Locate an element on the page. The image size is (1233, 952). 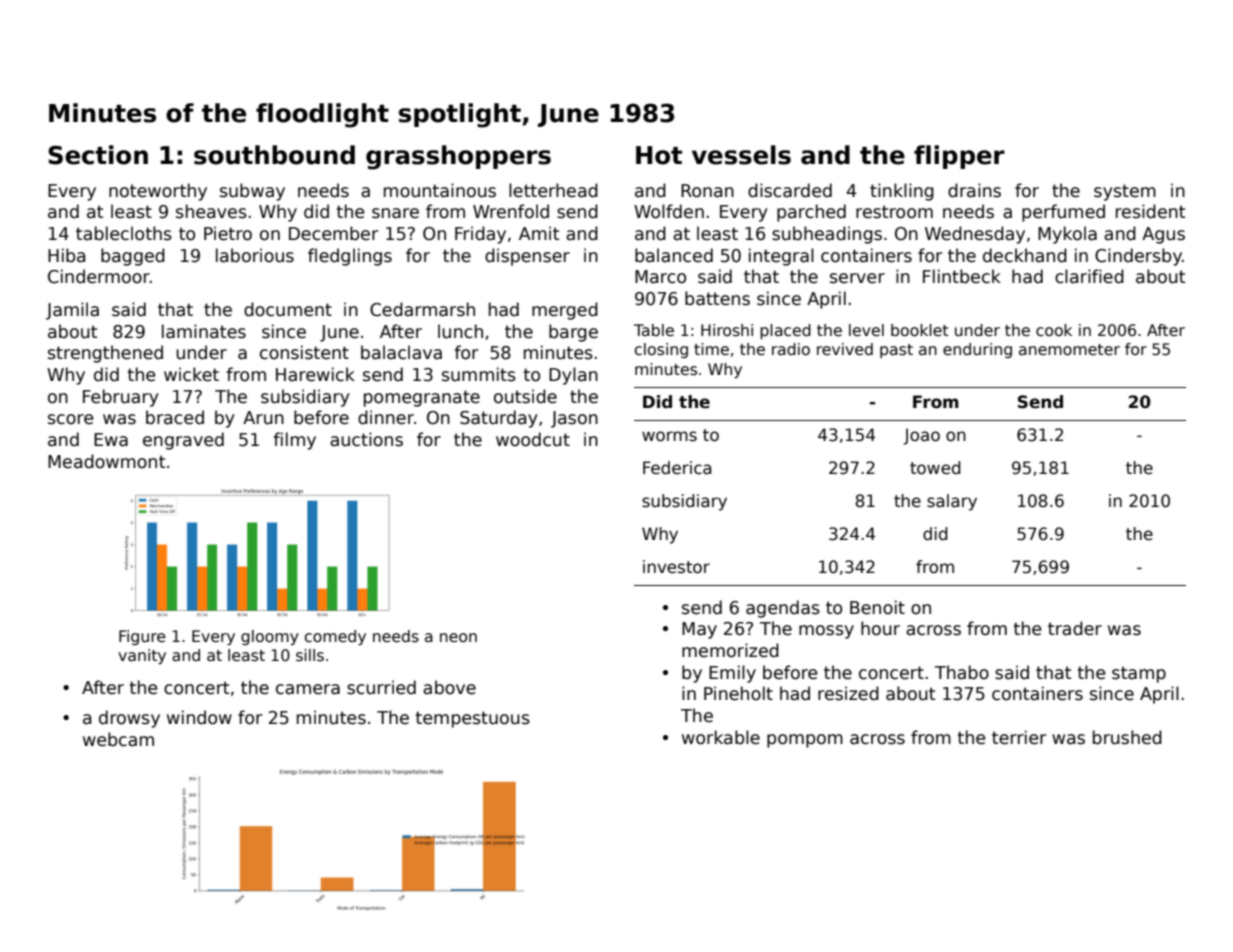
comedy is located at coordinates (335, 637).
